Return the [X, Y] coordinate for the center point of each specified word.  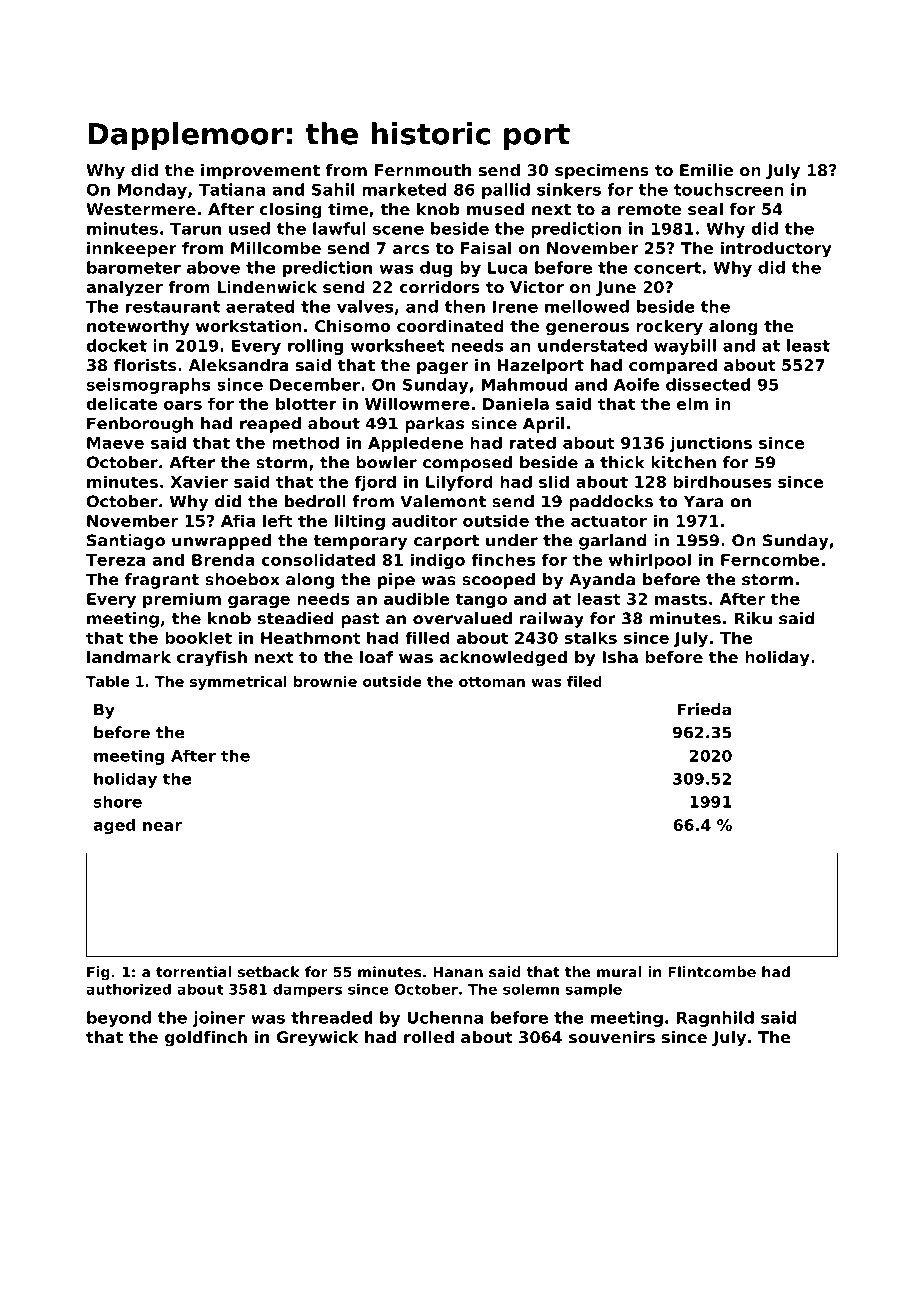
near [162, 826]
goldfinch [206, 1039]
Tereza [115, 560]
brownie [325, 681]
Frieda [704, 709]
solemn [531, 989]
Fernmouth [423, 170]
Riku [753, 618]
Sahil [333, 189]
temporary [360, 542]
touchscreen [729, 189]
